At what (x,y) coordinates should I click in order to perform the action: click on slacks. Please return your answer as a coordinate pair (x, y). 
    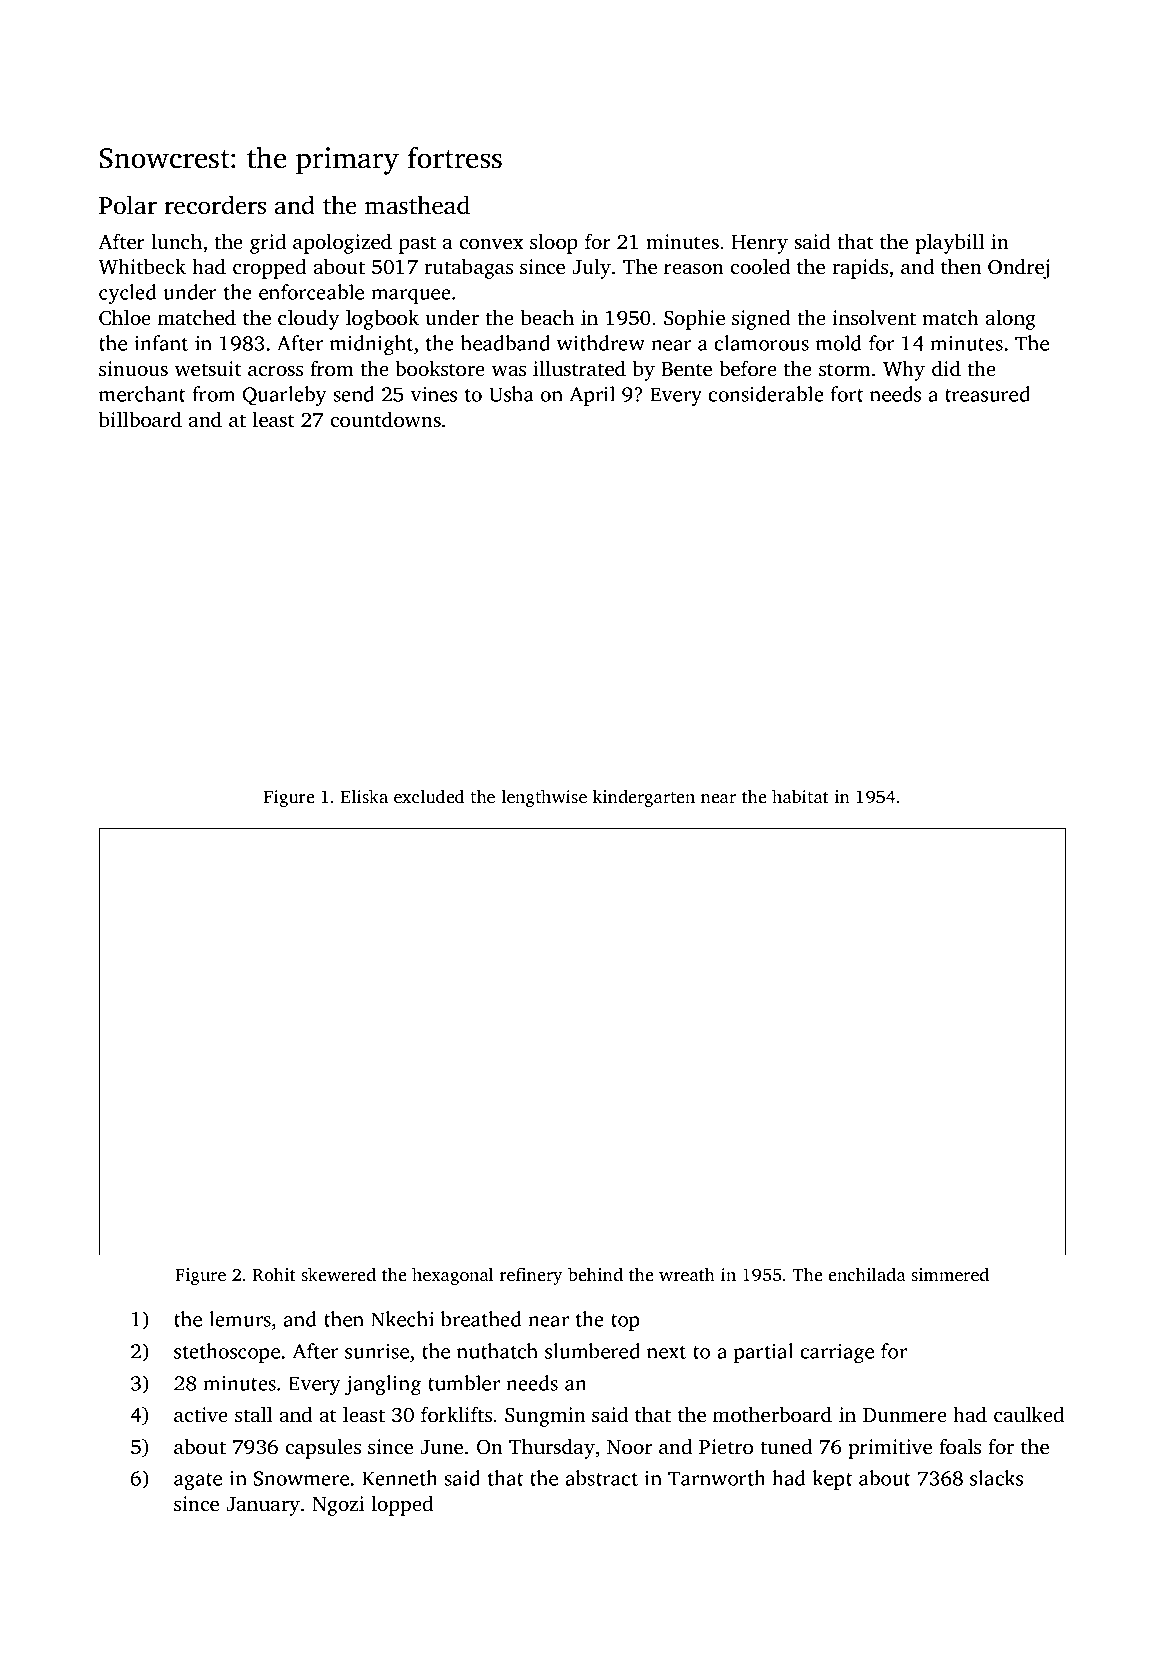
    Looking at the image, I should click on (996, 1478).
